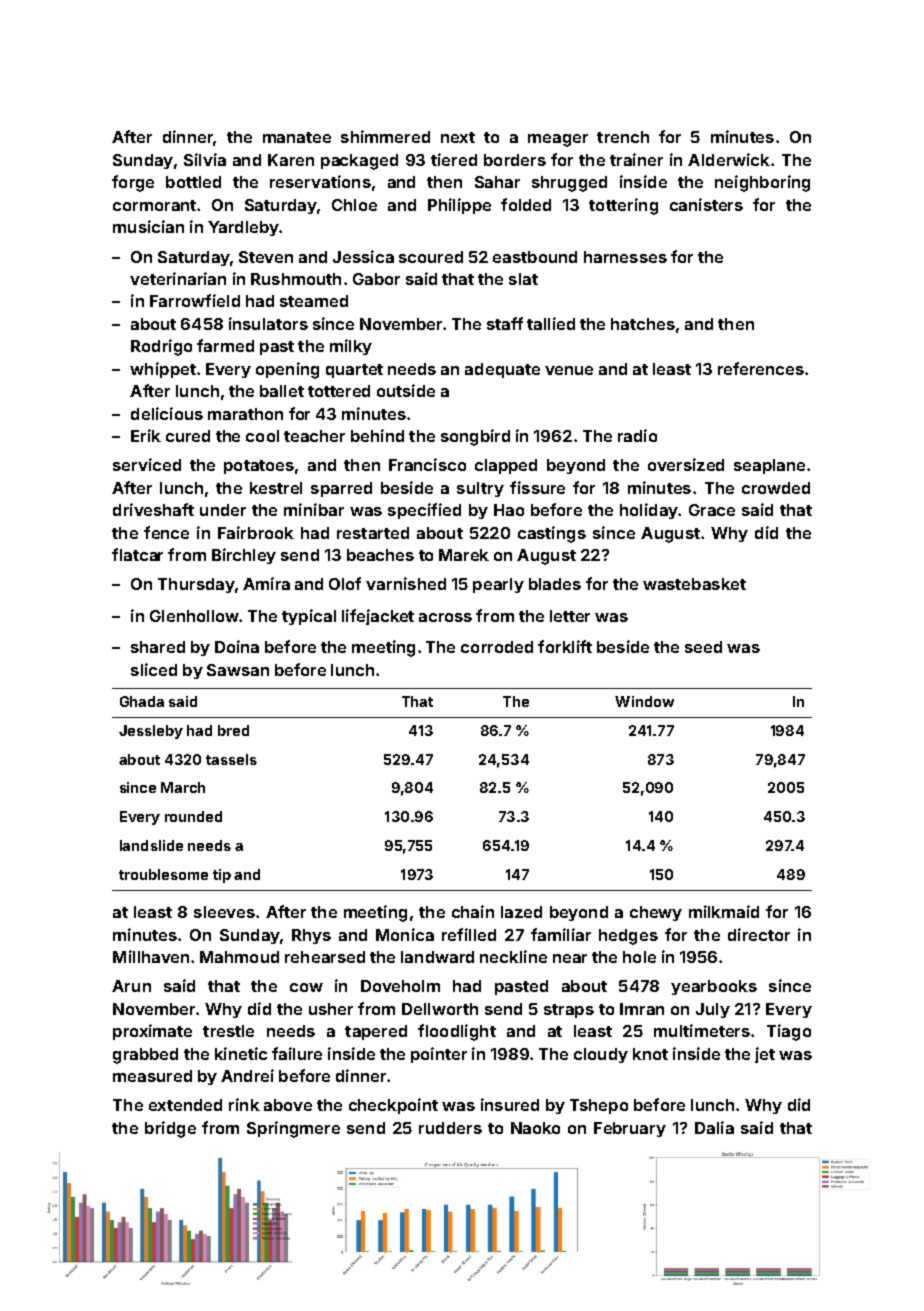  I want to click on Erik, so click(146, 435).
